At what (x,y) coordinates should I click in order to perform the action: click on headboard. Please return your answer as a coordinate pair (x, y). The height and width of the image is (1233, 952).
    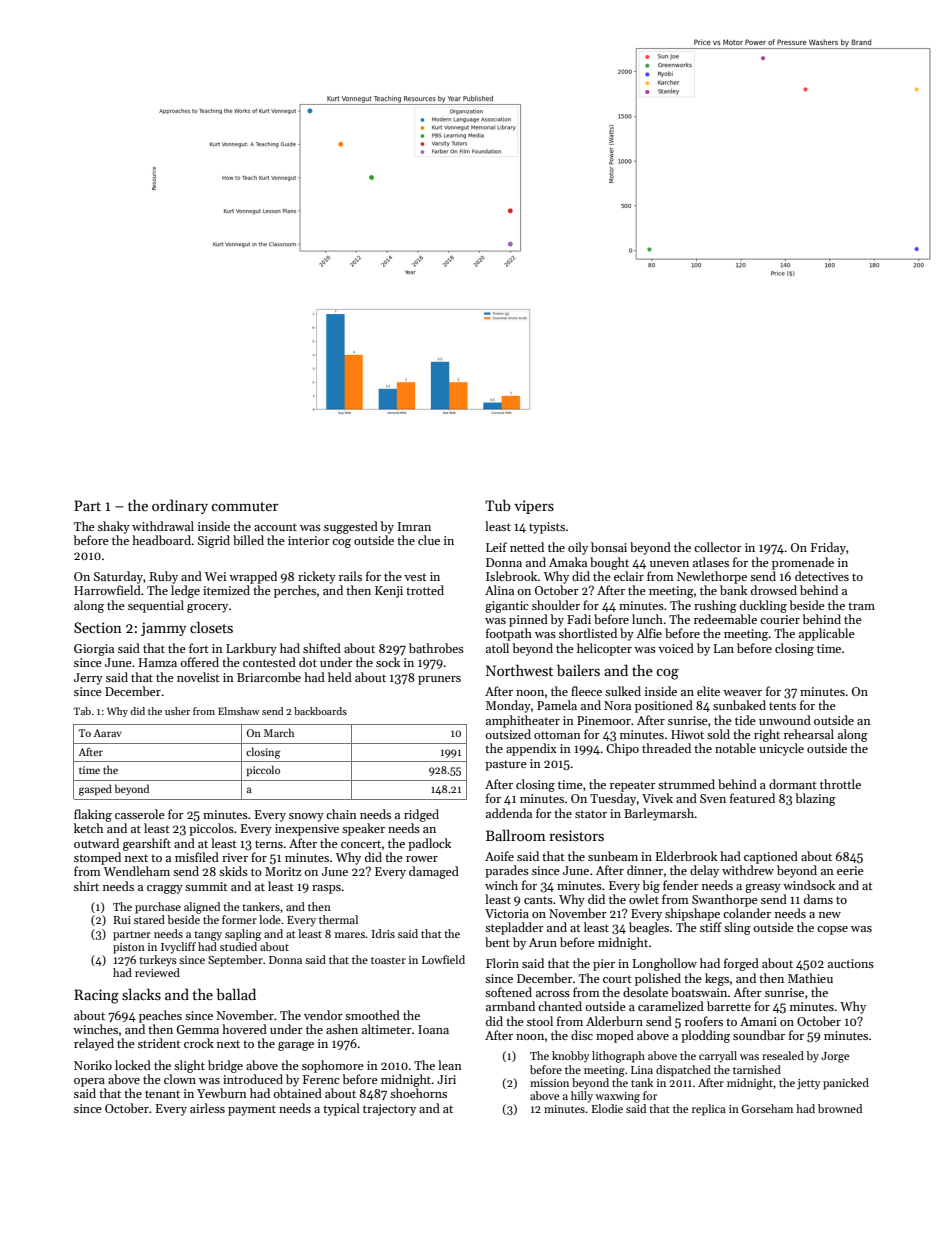
    Looking at the image, I should click on (162, 540).
